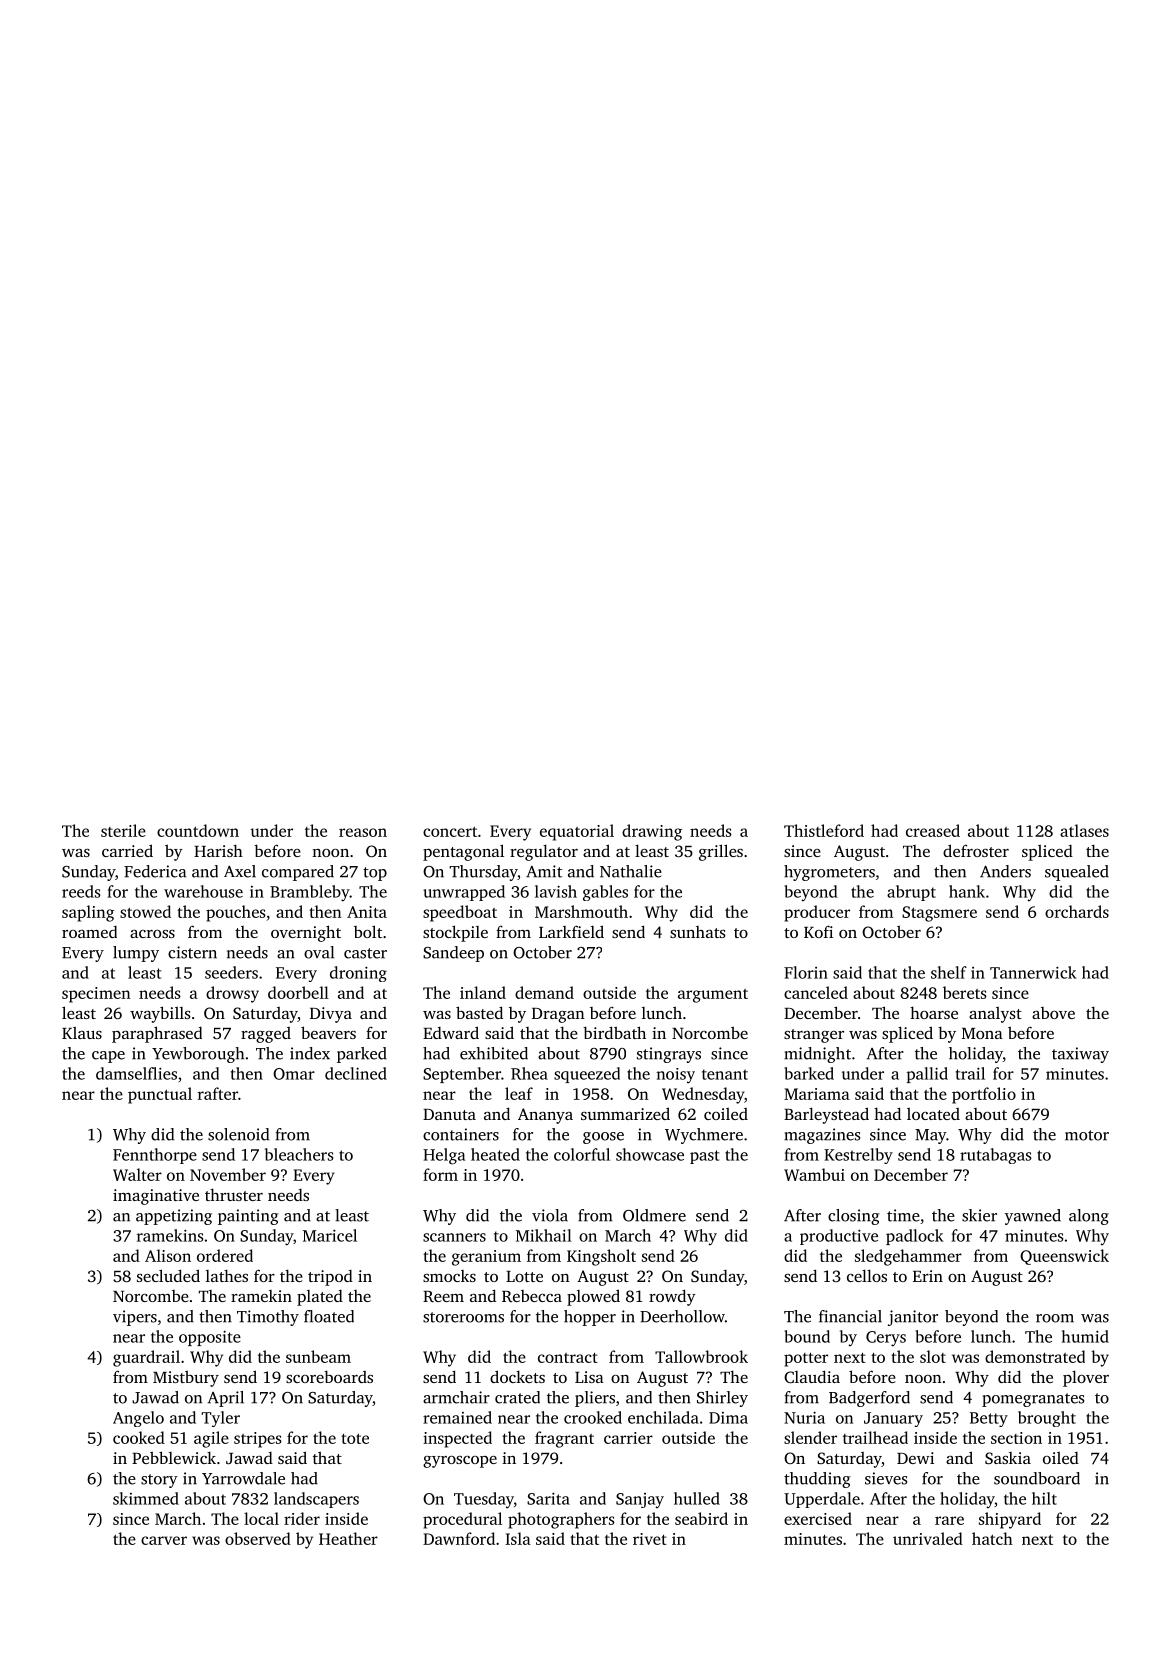 The height and width of the page is (1656, 1171). What do you see at coordinates (933, 830) in the page?
I see `creased` at bounding box center [933, 830].
